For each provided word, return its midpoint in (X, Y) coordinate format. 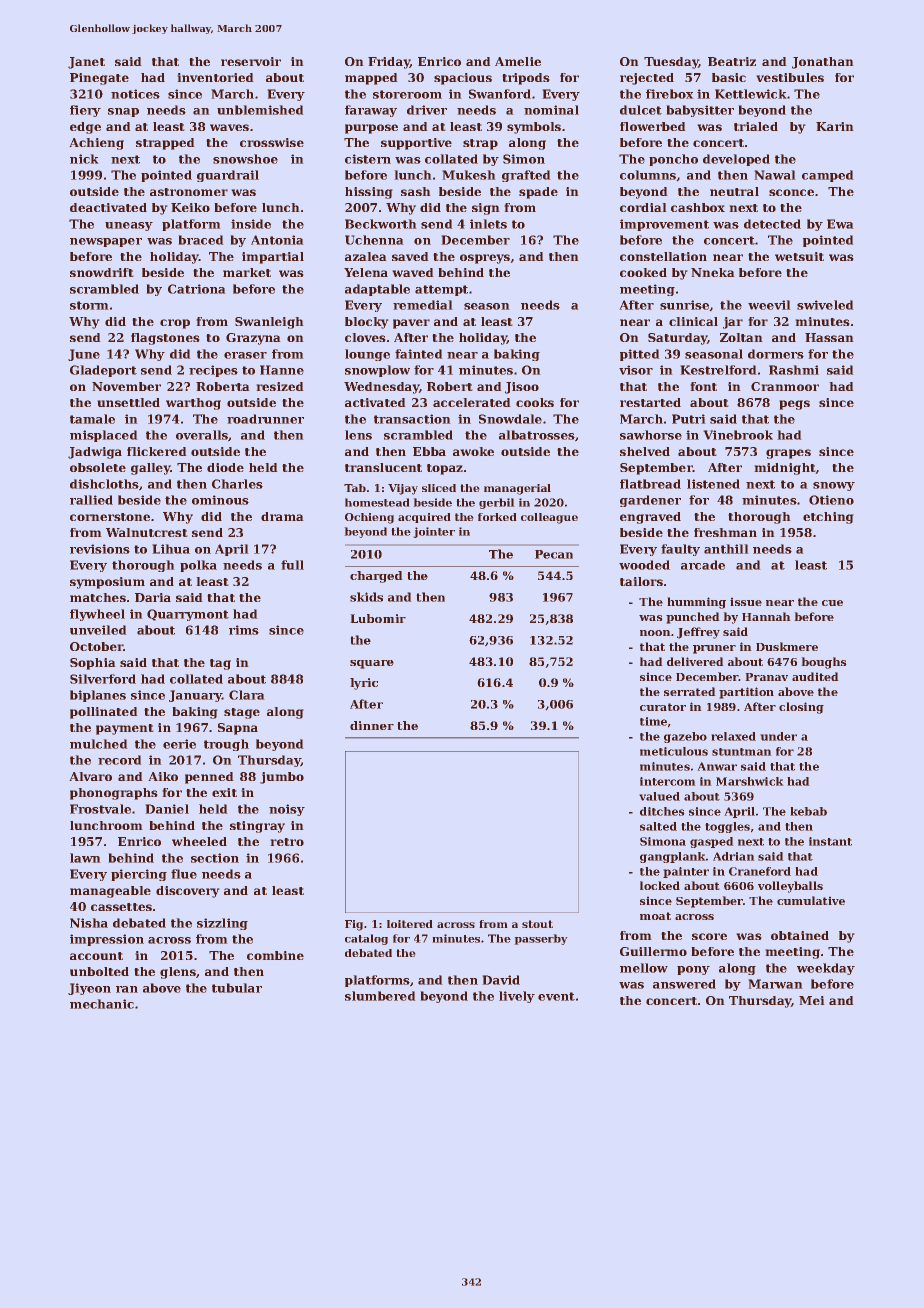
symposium (107, 583)
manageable (110, 892)
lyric (364, 684)
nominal (551, 110)
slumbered (380, 996)
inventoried (215, 77)
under (778, 736)
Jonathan (823, 63)
